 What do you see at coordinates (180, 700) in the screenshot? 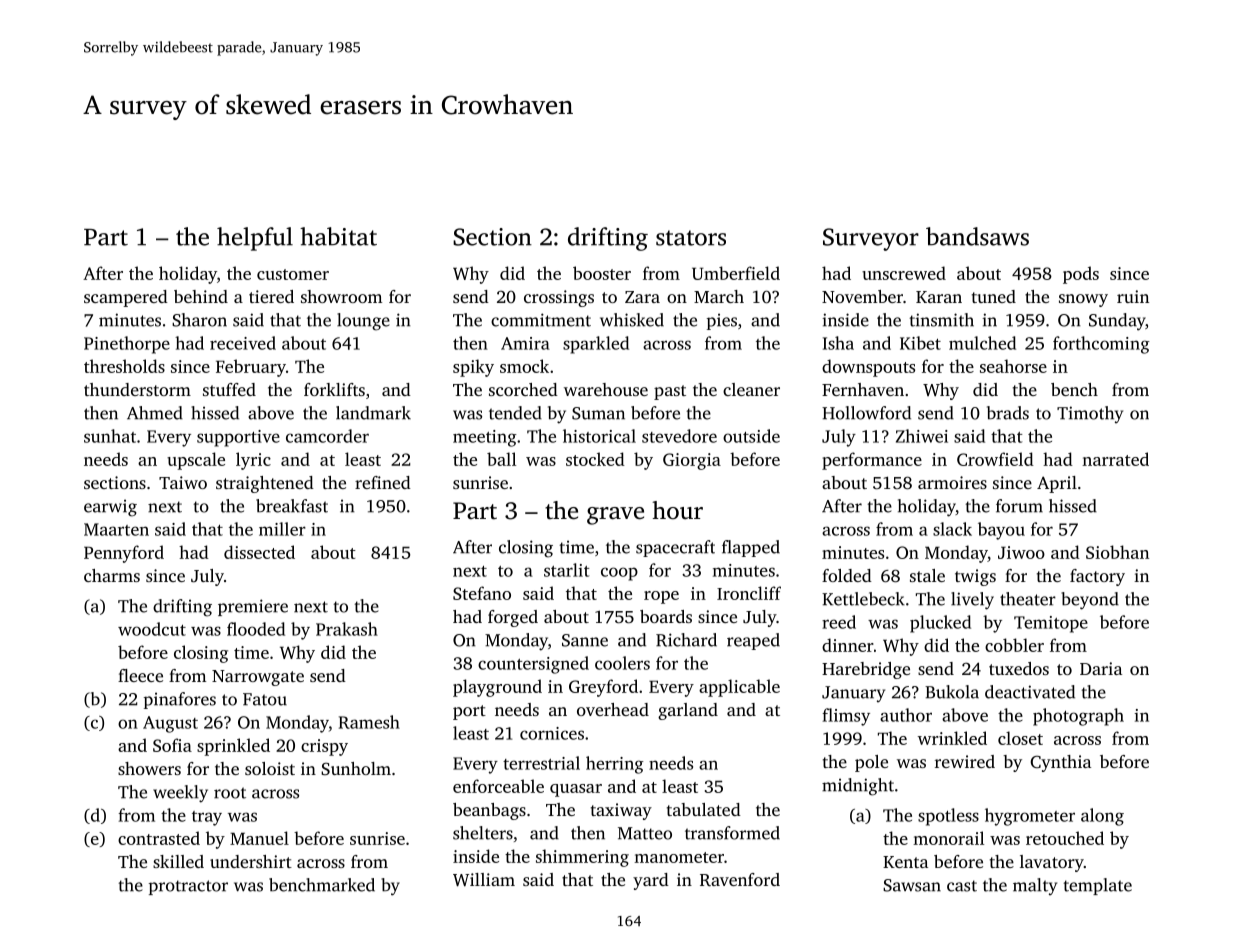
I see `pinafores` at bounding box center [180, 700].
